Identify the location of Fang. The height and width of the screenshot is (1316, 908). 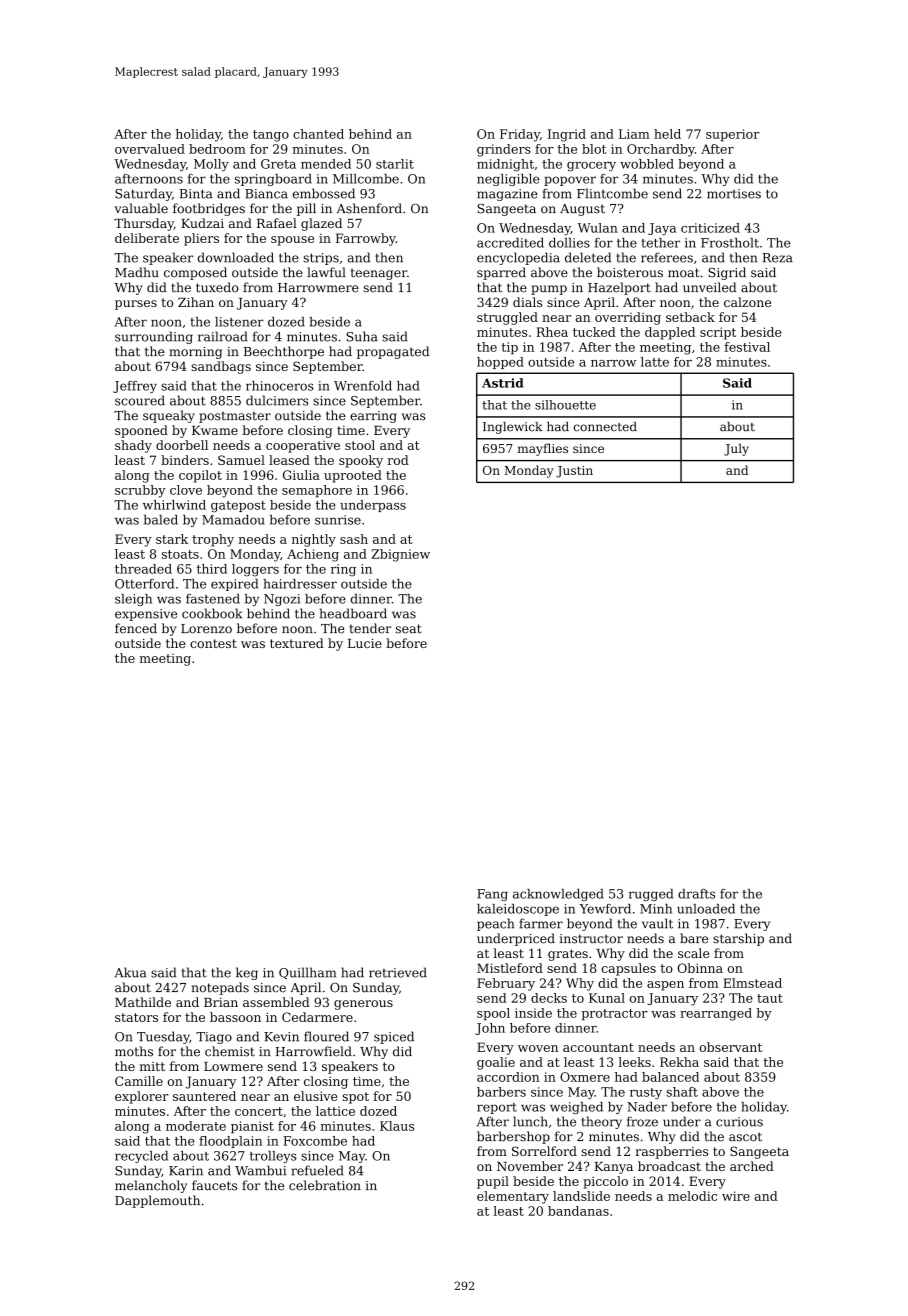
(492, 895).
